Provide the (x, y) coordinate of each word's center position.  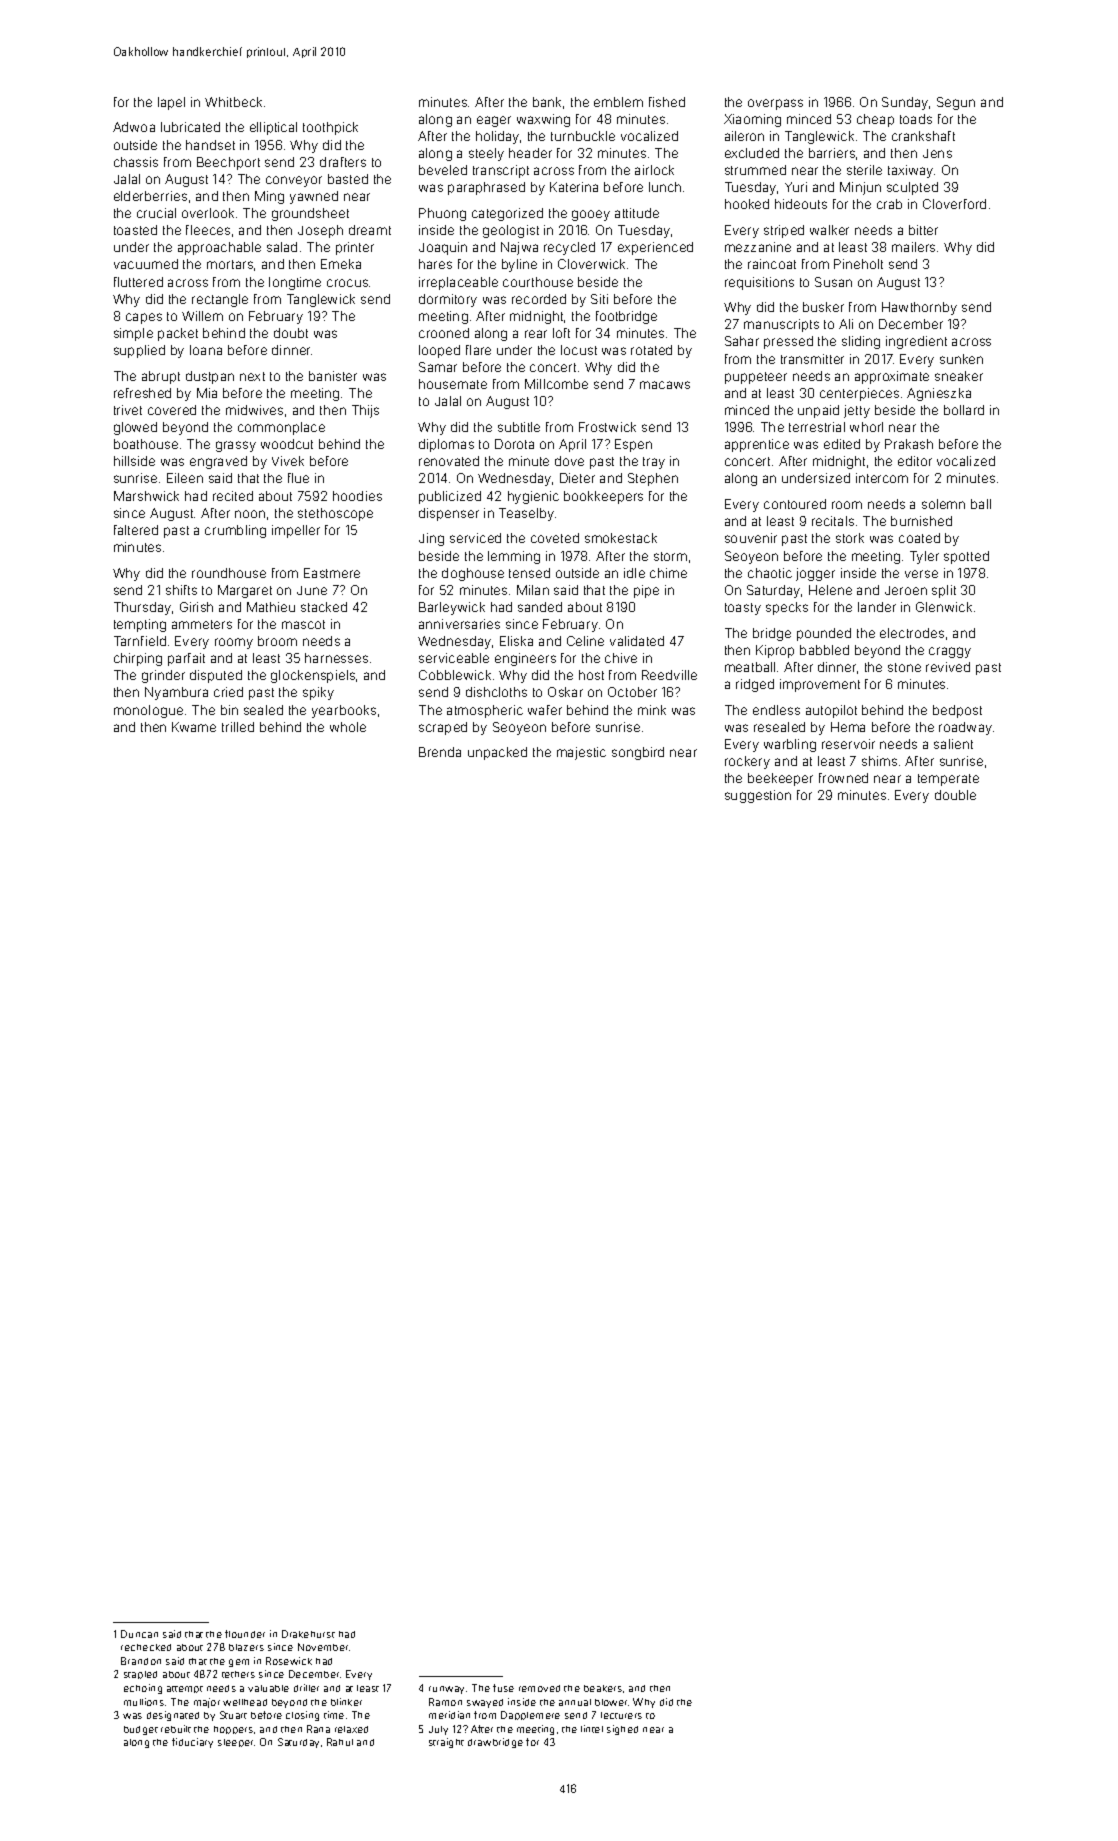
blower (611, 1702)
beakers (603, 1688)
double (955, 795)
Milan (533, 590)
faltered (136, 530)
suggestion (758, 796)
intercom (882, 478)
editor (915, 461)
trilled (238, 727)
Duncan (139, 1634)
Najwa (519, 248)
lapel (171, 103)
